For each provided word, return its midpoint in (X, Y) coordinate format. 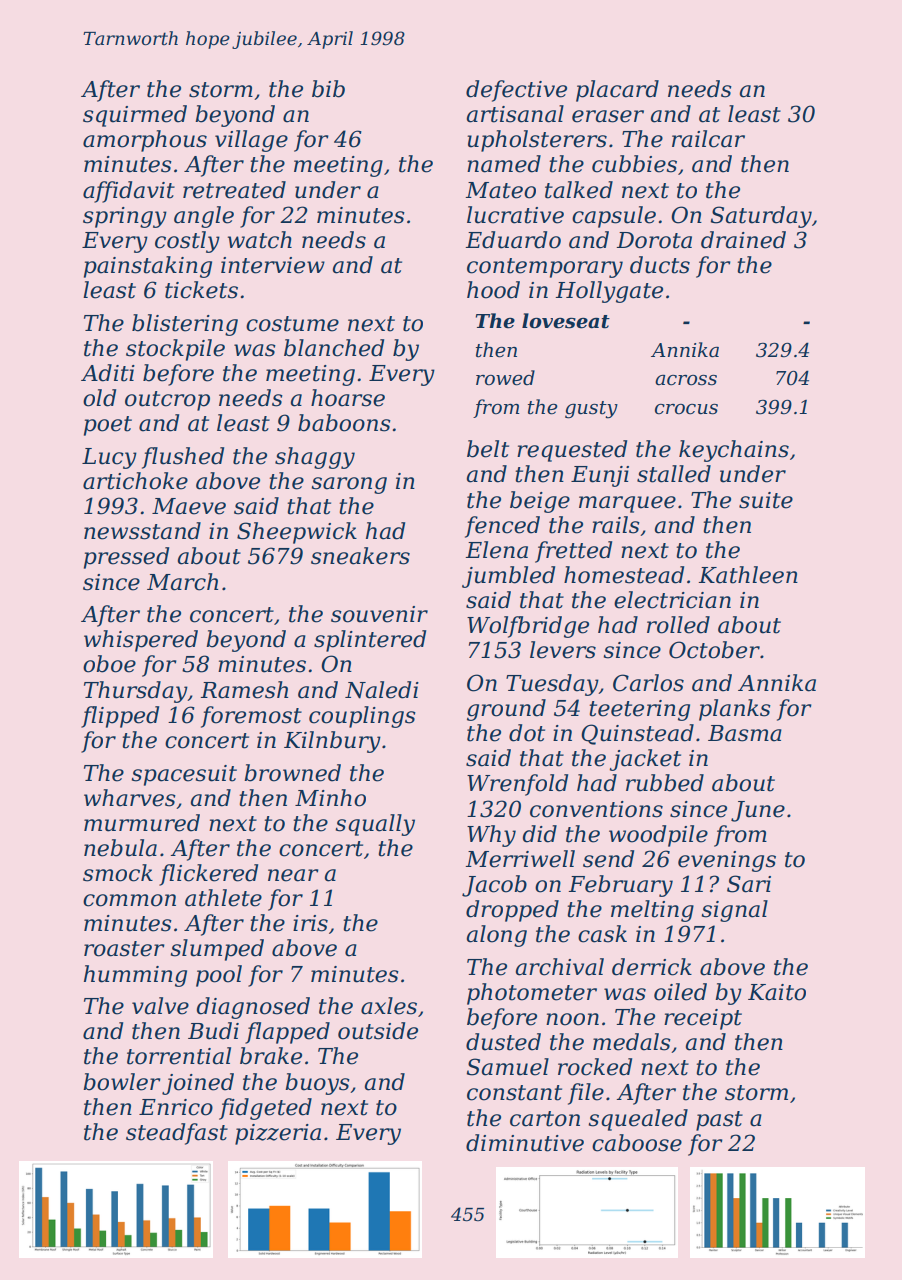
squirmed (135, 116)
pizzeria (278, 1134)
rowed (505, 378)
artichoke (135, 481)
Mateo (501, 190)
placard (617, 91)
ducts (660, 265)
